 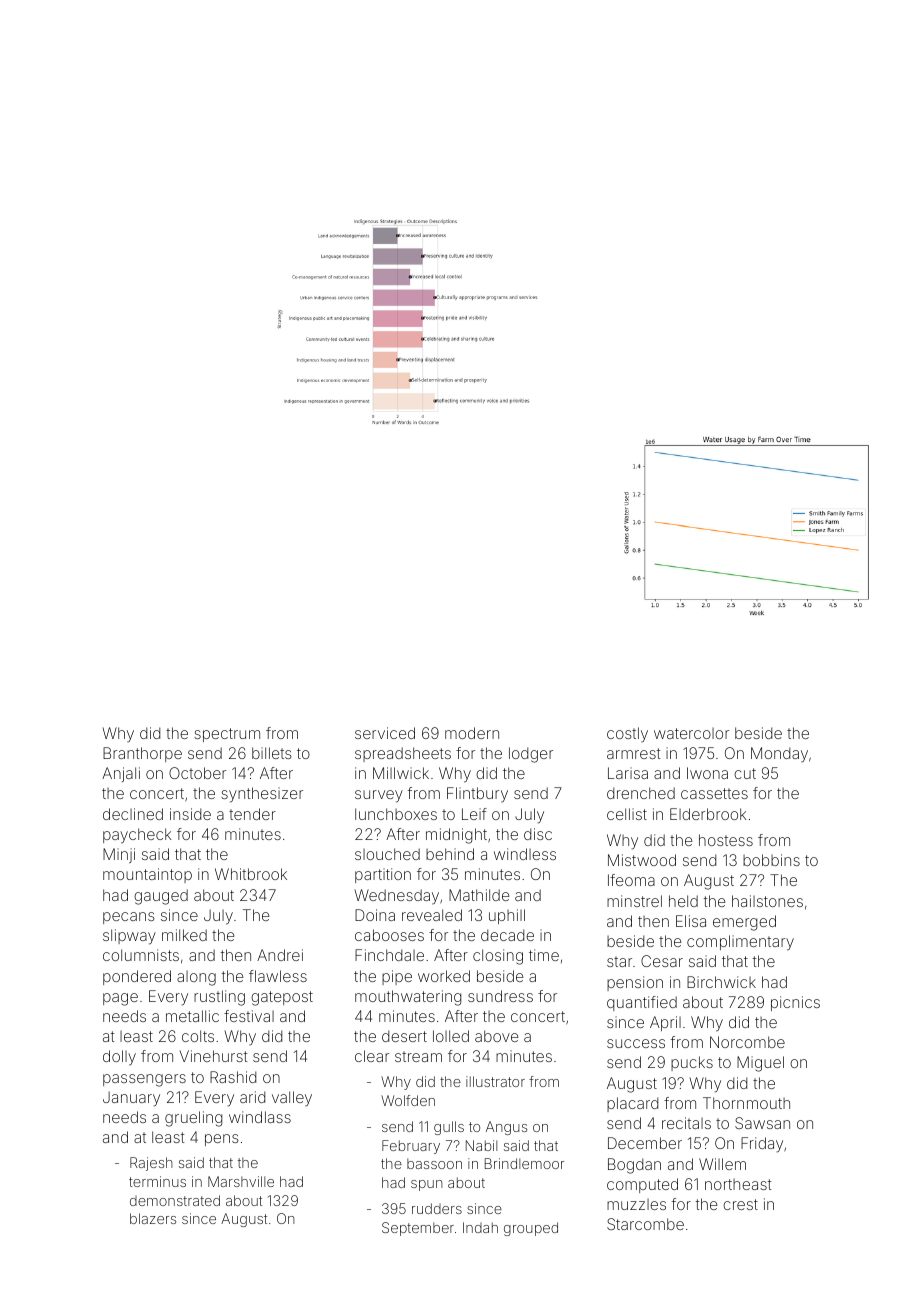 I want to click on demonstrated, so click(x=175, y=1200).
